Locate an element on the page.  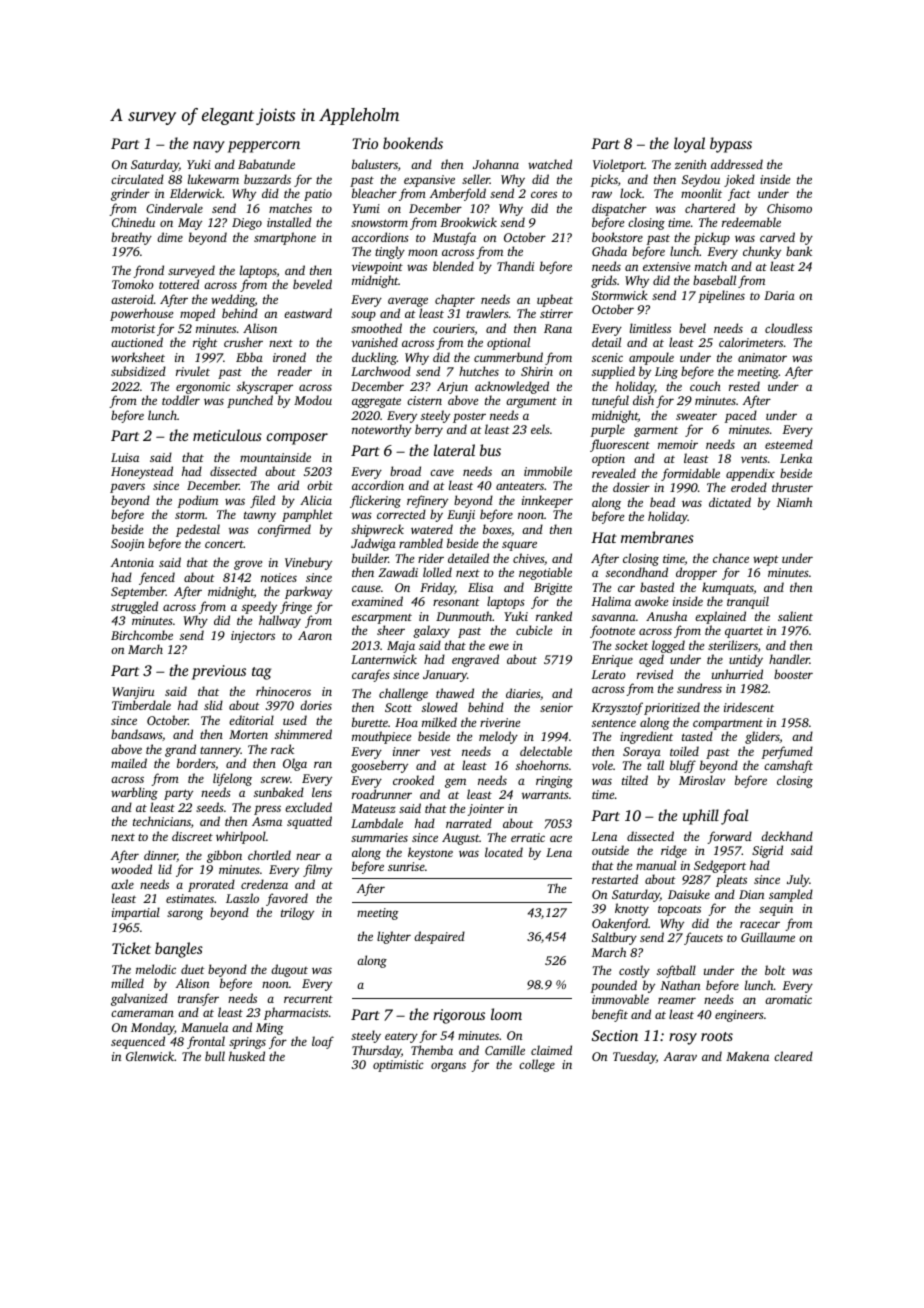
pavers is located at coordinates (127, 488).
